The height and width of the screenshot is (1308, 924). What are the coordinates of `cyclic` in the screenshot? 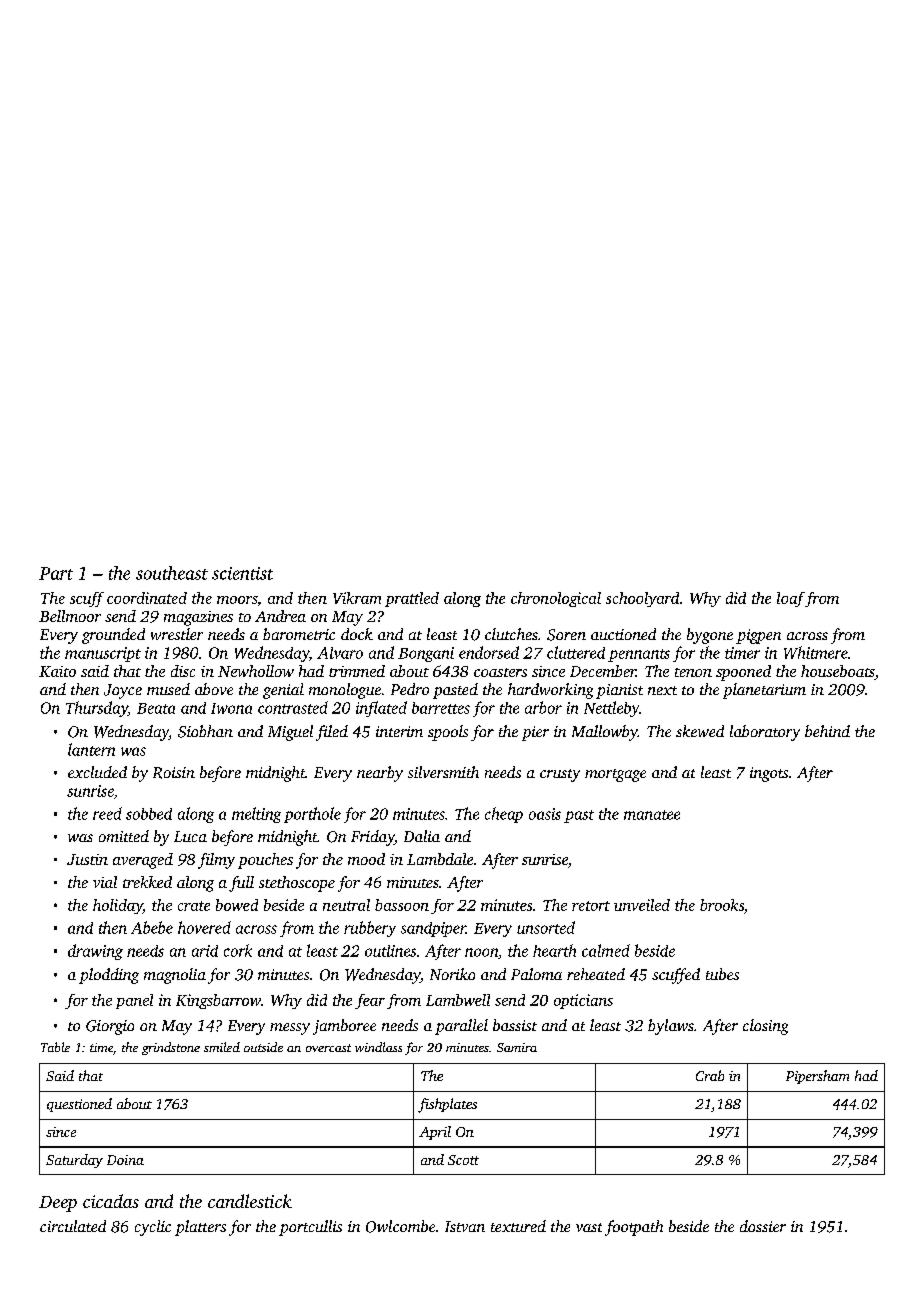 It's located at (153, 1228).
